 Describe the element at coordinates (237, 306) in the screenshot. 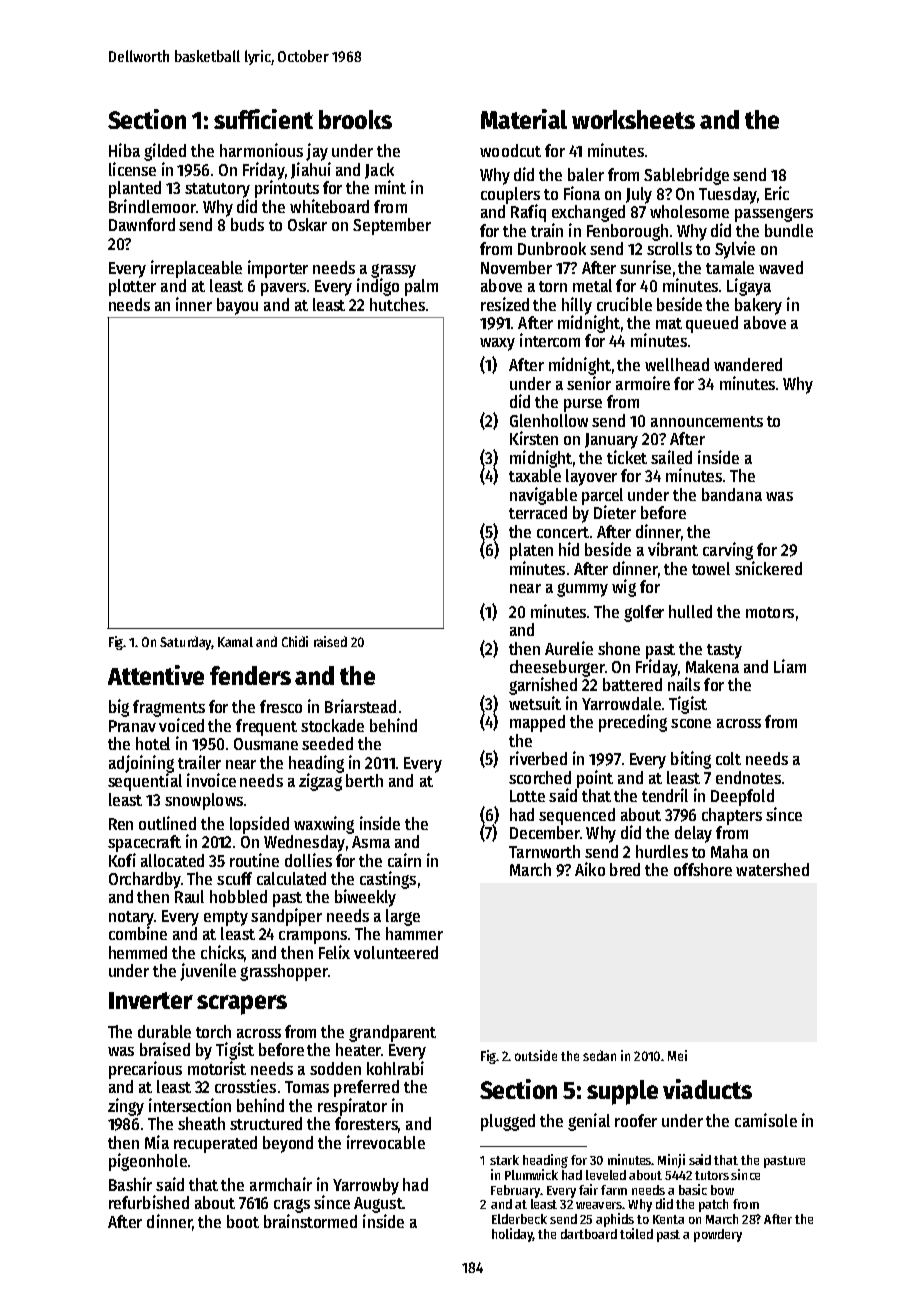

I see `bayou` at that location.
